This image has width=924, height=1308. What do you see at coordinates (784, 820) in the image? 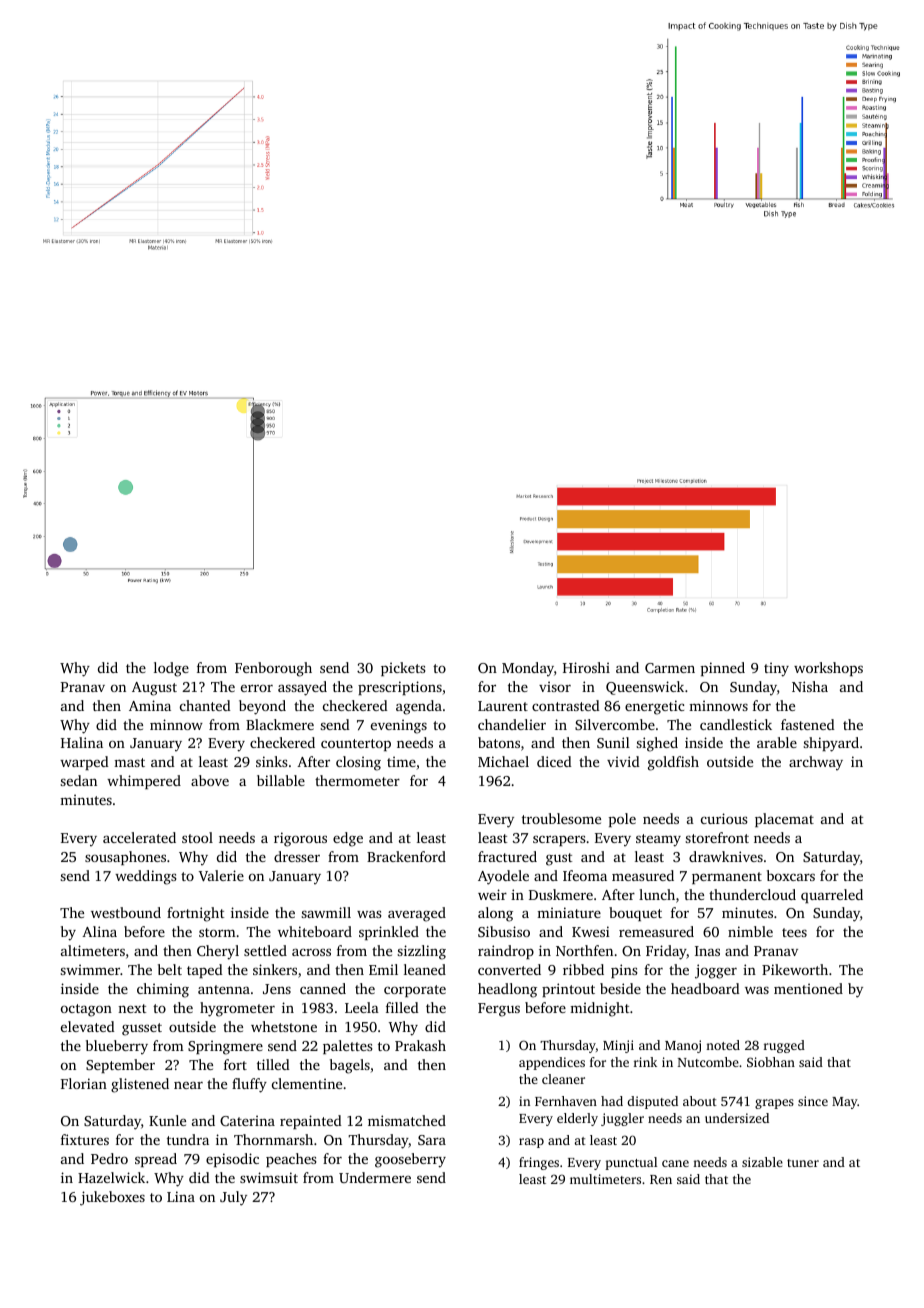
I see `placemat` at bounding box center [784, 820].
